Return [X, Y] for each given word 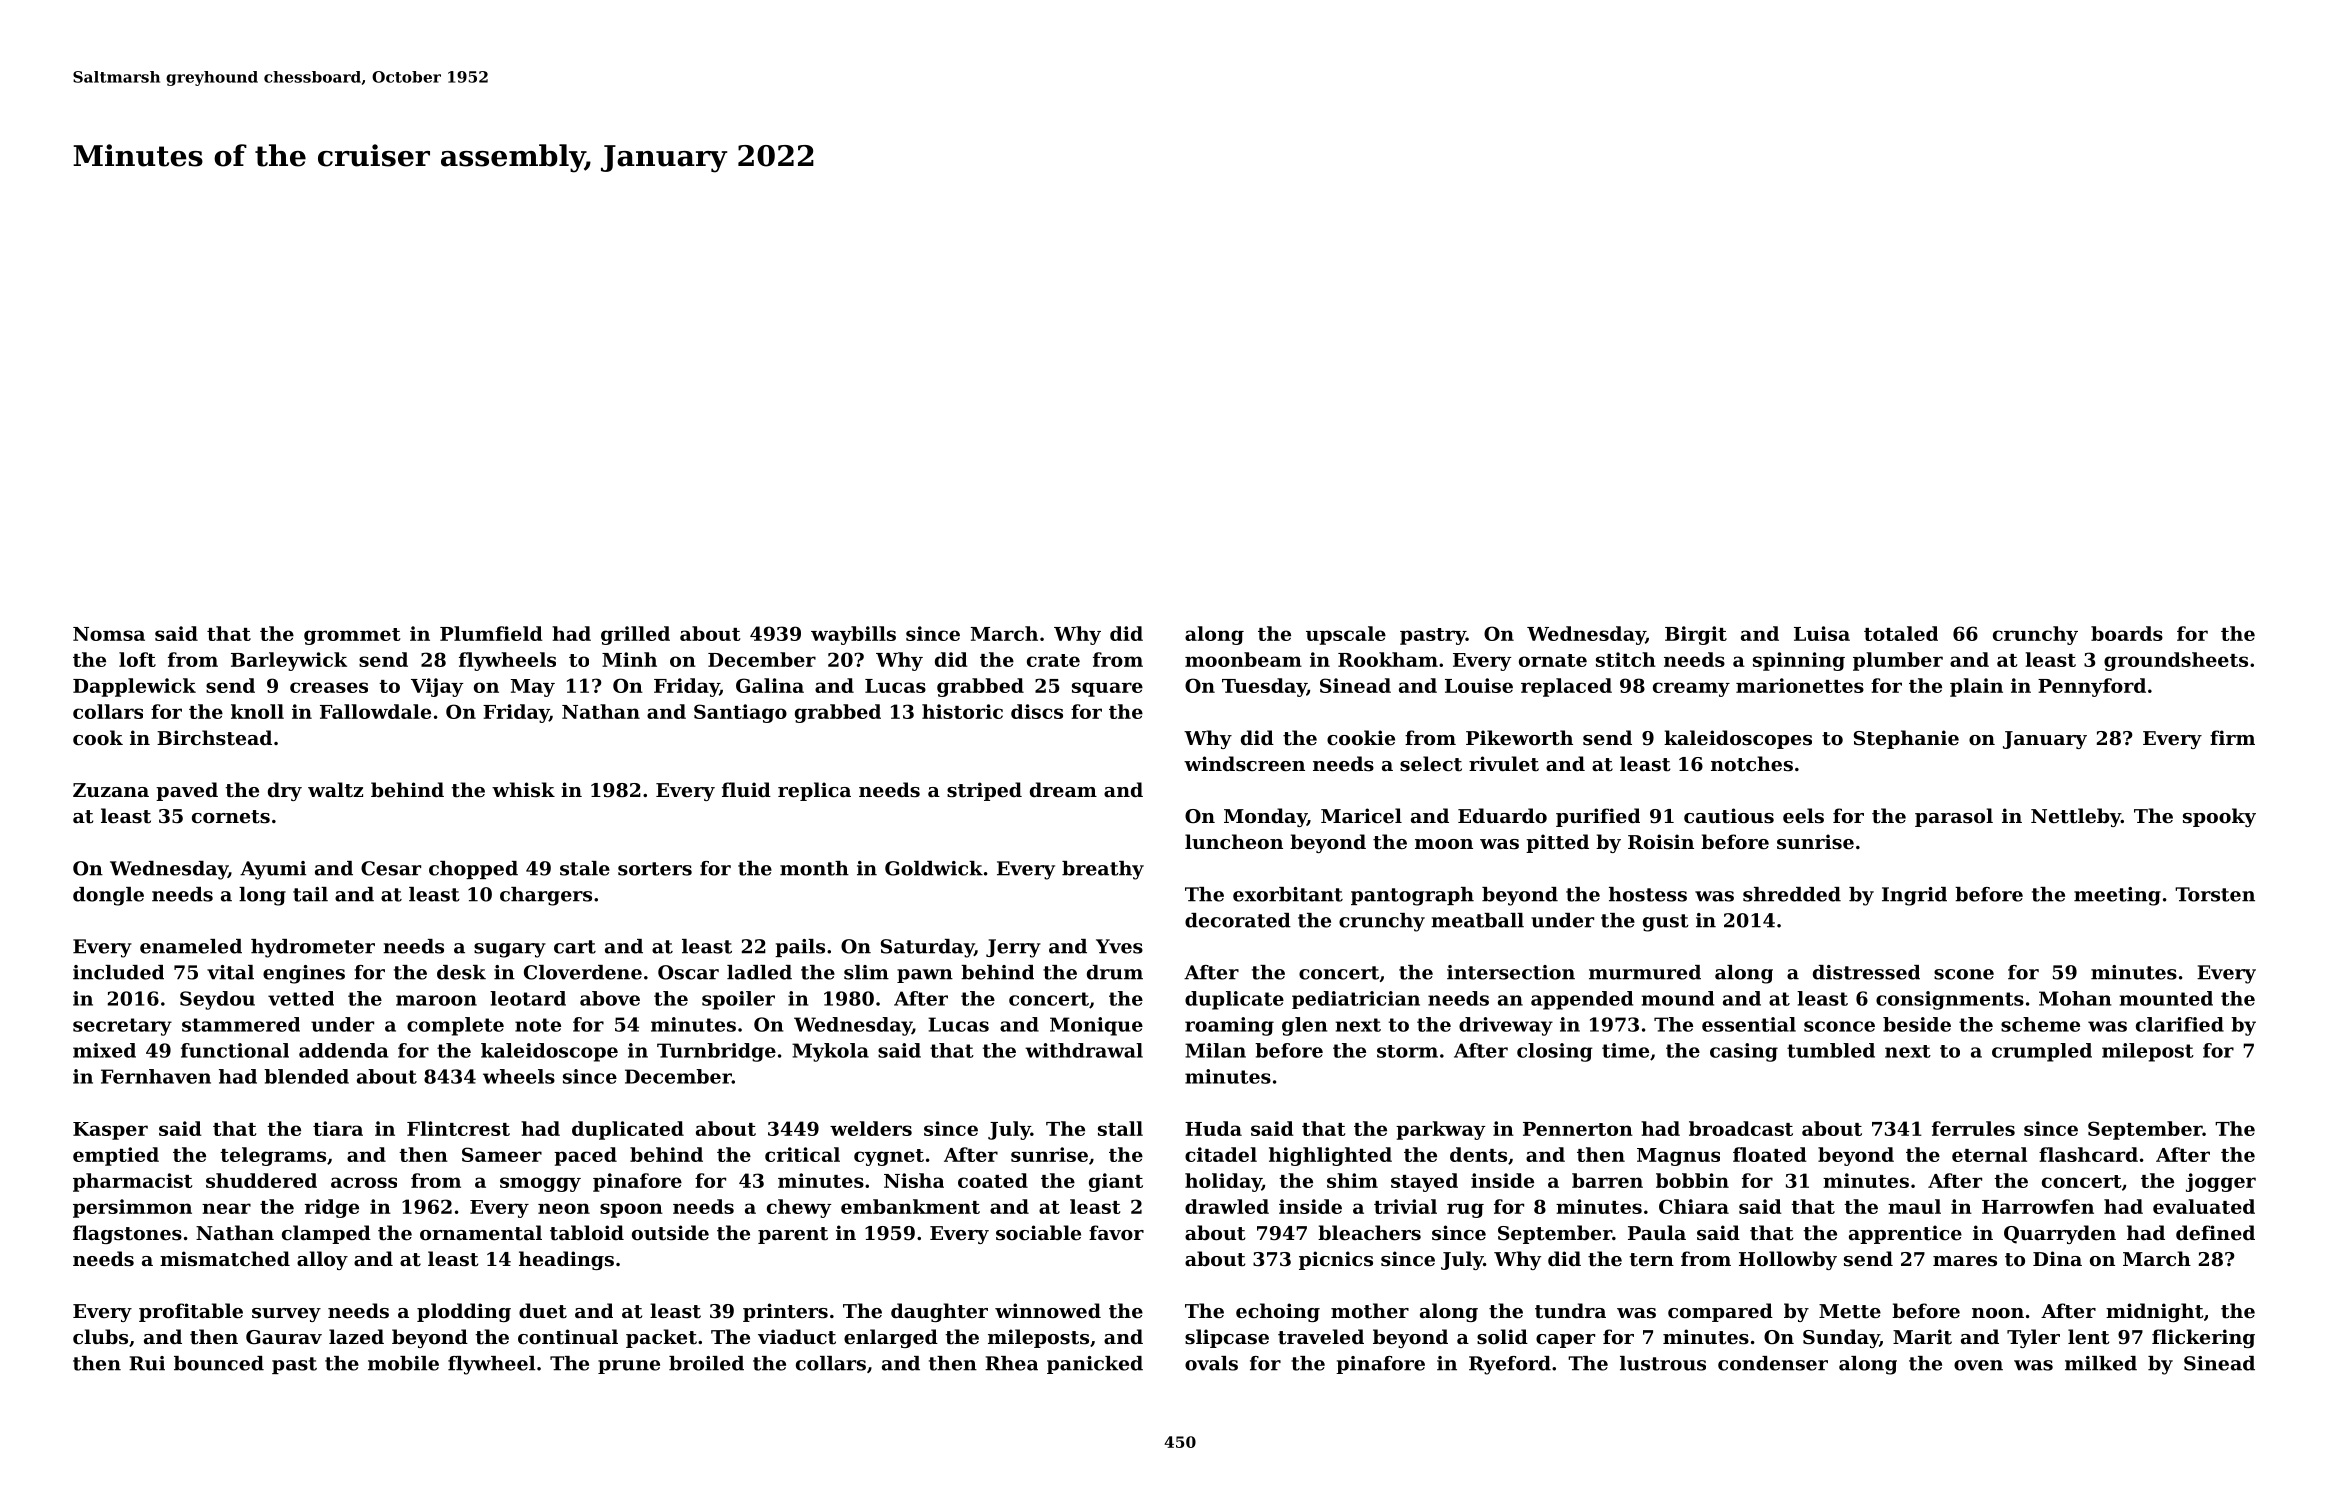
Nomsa [109, 634]
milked [2101, 1363]
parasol [1954, 817]
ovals [1211, 1363]
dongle [108, 896]
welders [871, 1128]
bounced [219, 1363]
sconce [1839, 1026]
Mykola [830, 1052]
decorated [1238, 920]
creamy [1691, 689]
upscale [1346, 635]
